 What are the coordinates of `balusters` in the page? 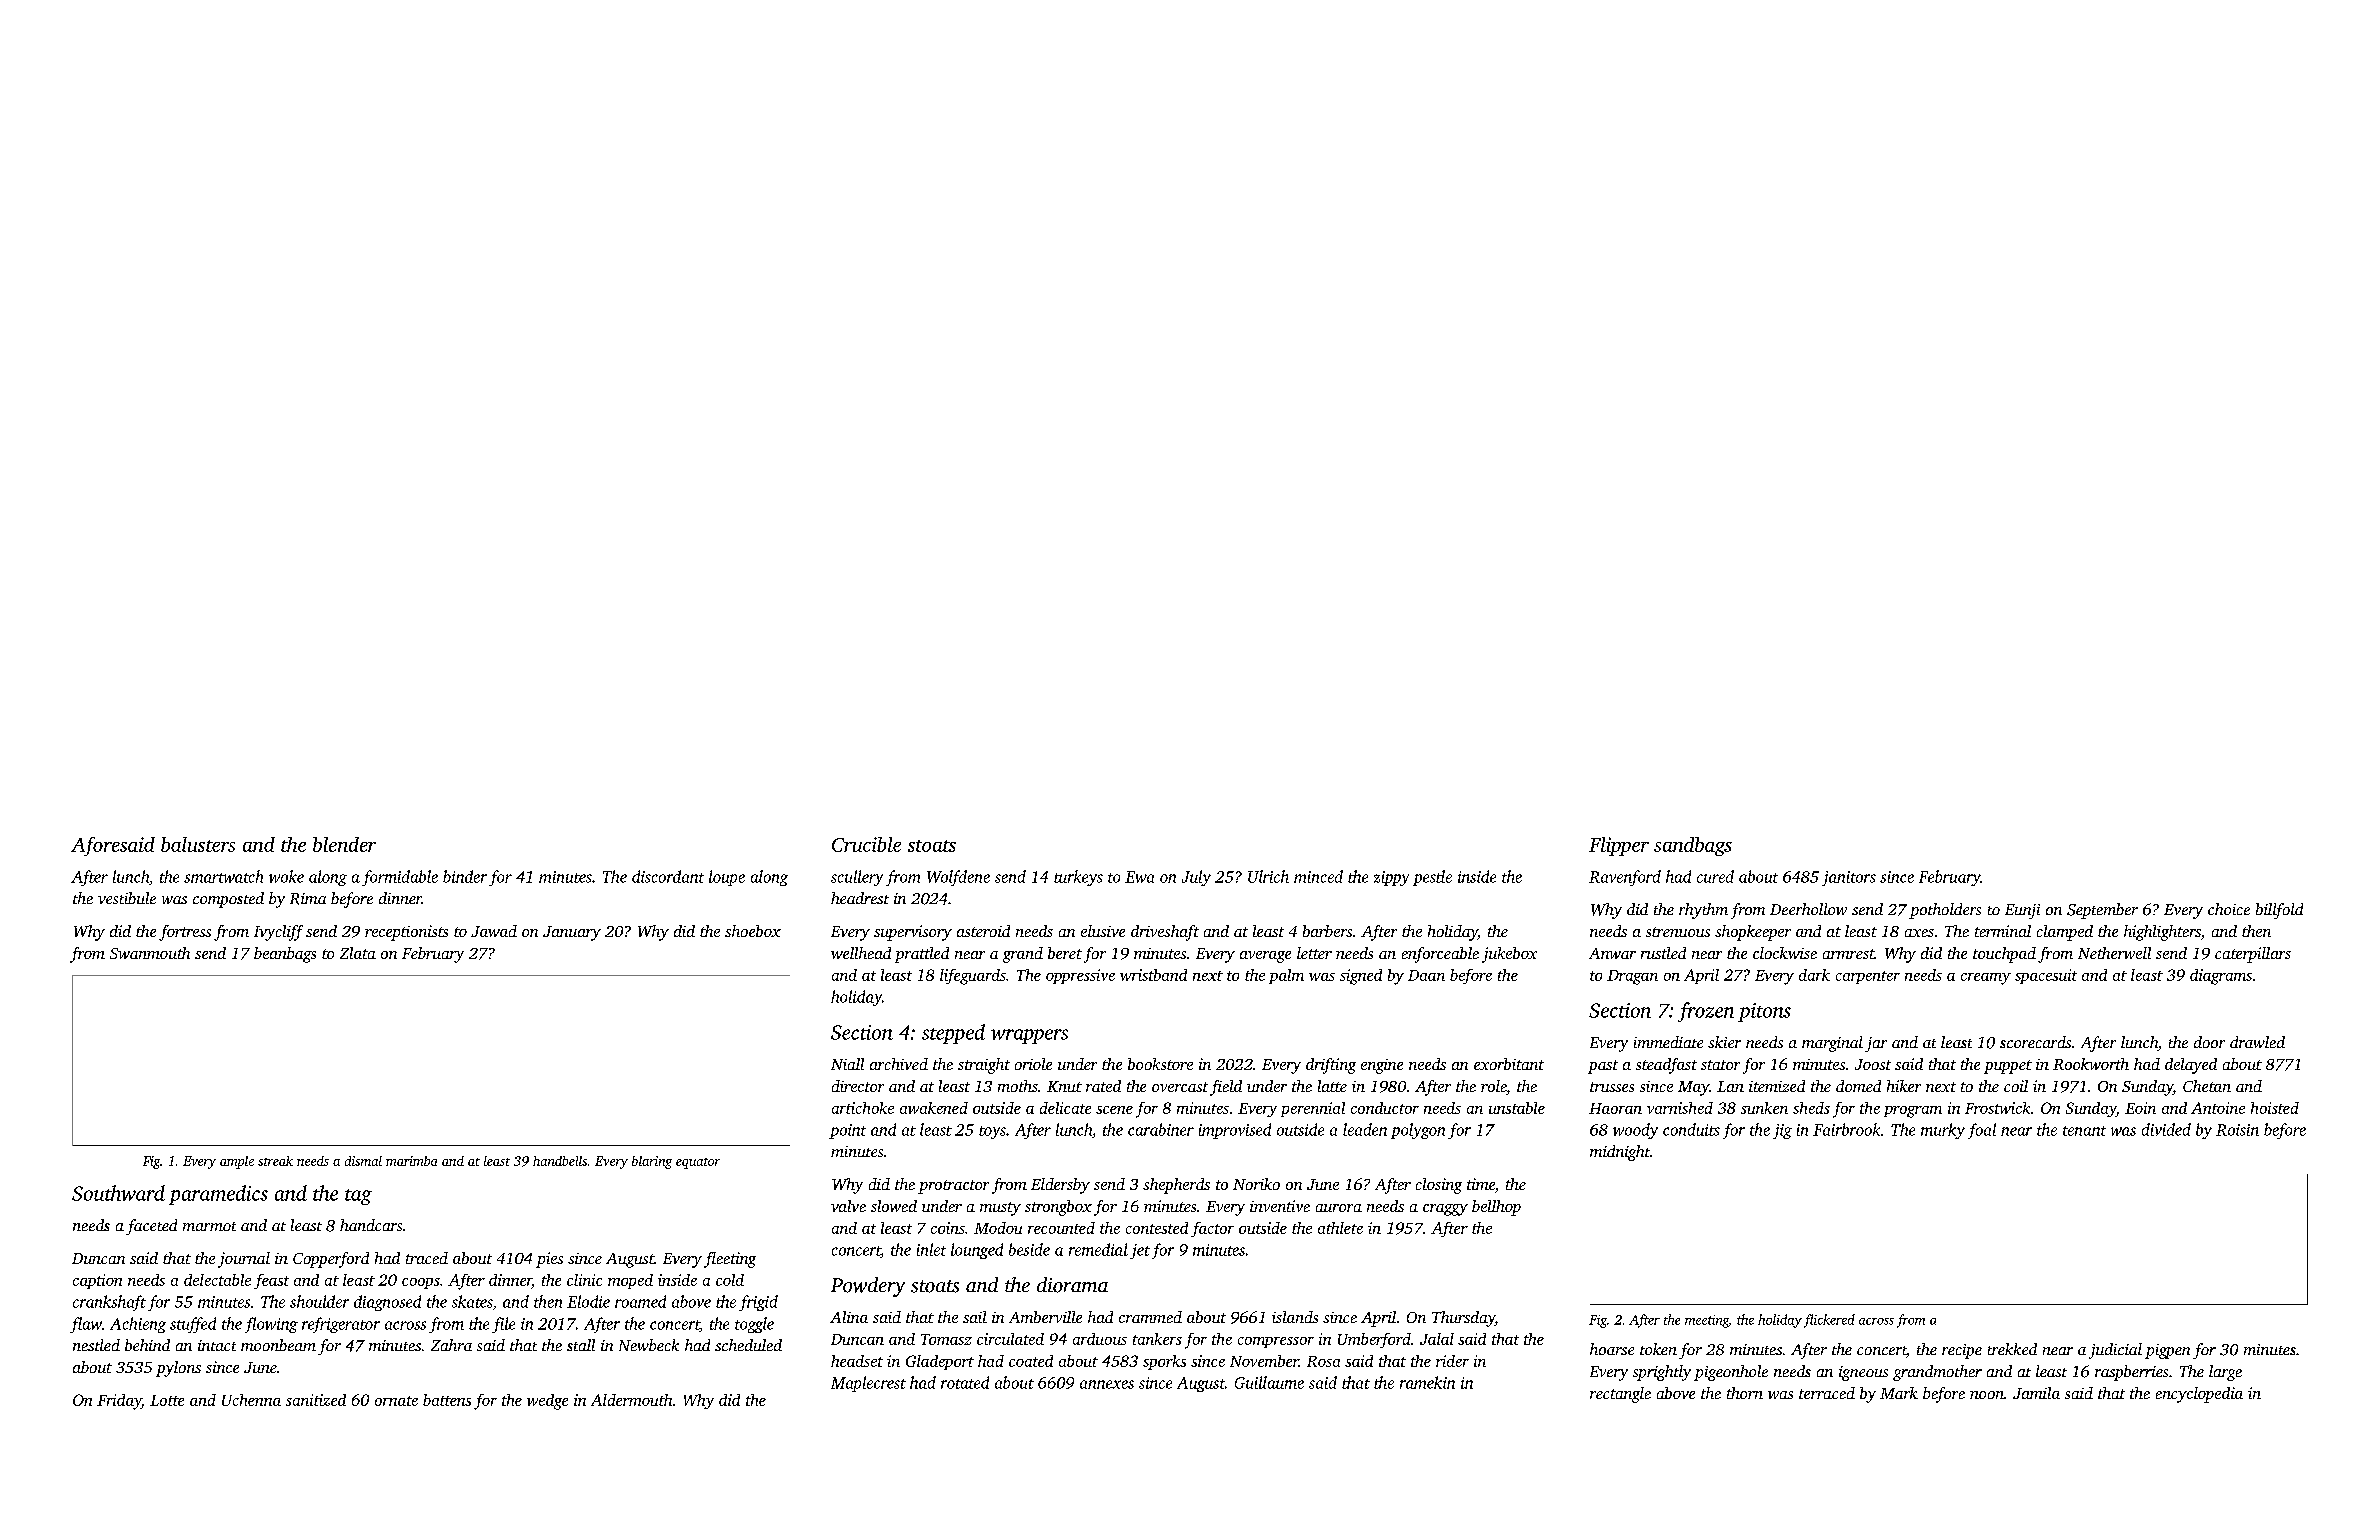 It's located at (198, 844).
